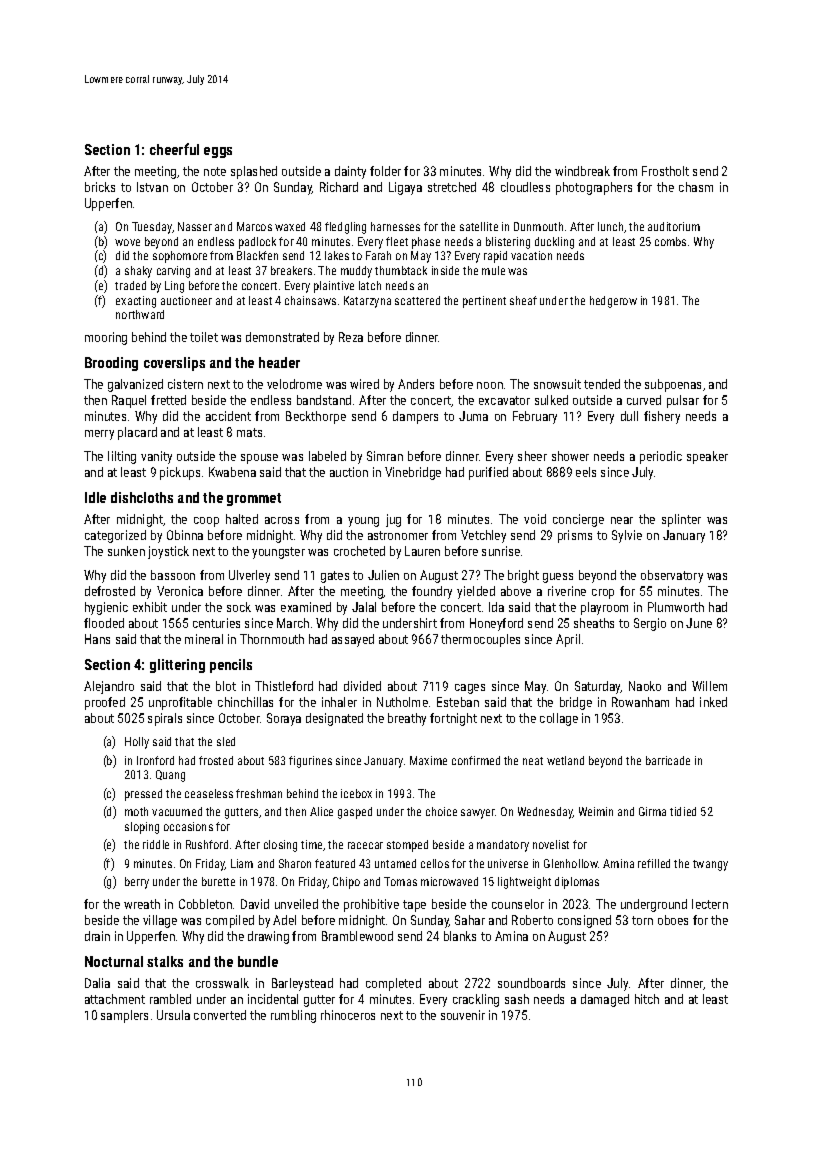 This page has width=813, height=1153. What do you see at coordinates (557, 384) in the page?
I see `snowsuit` at bounding box center [557, 384].
